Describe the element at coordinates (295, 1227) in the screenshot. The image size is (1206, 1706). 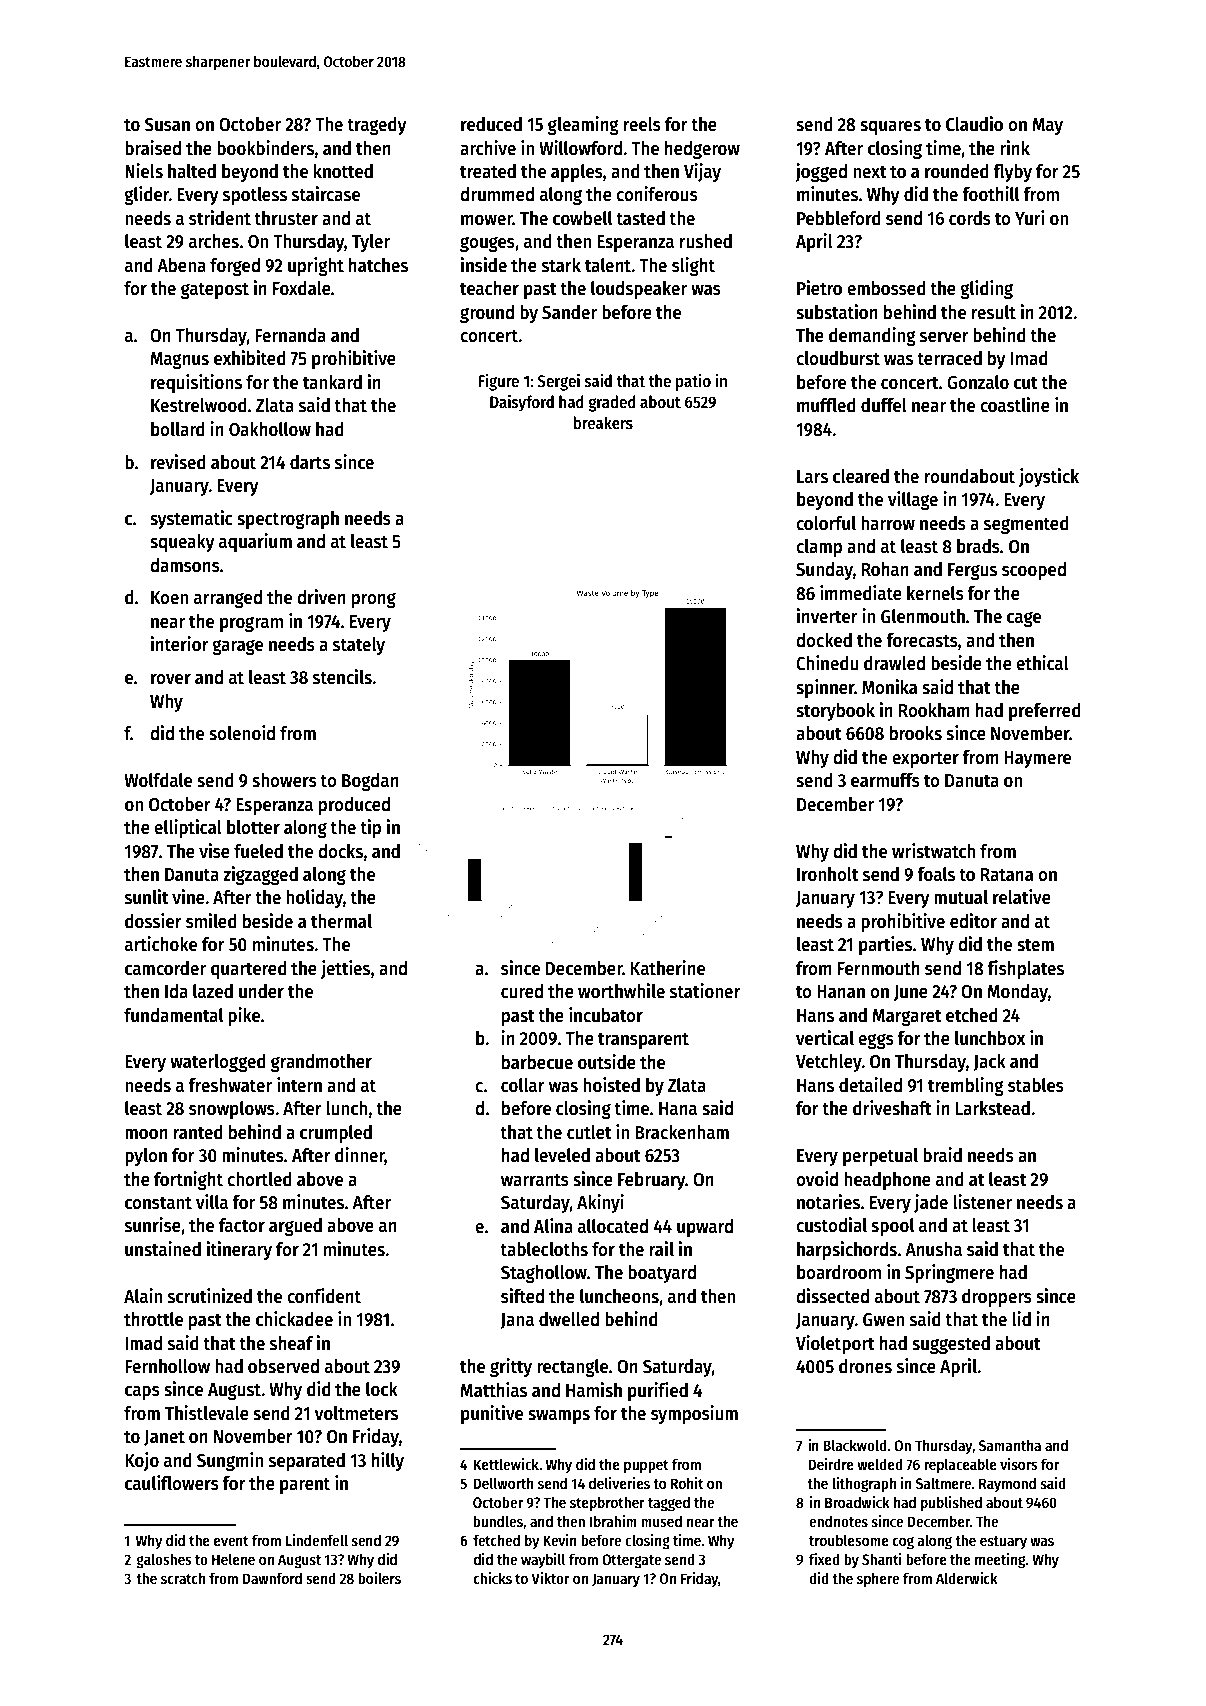
I see `argued` at that location.
